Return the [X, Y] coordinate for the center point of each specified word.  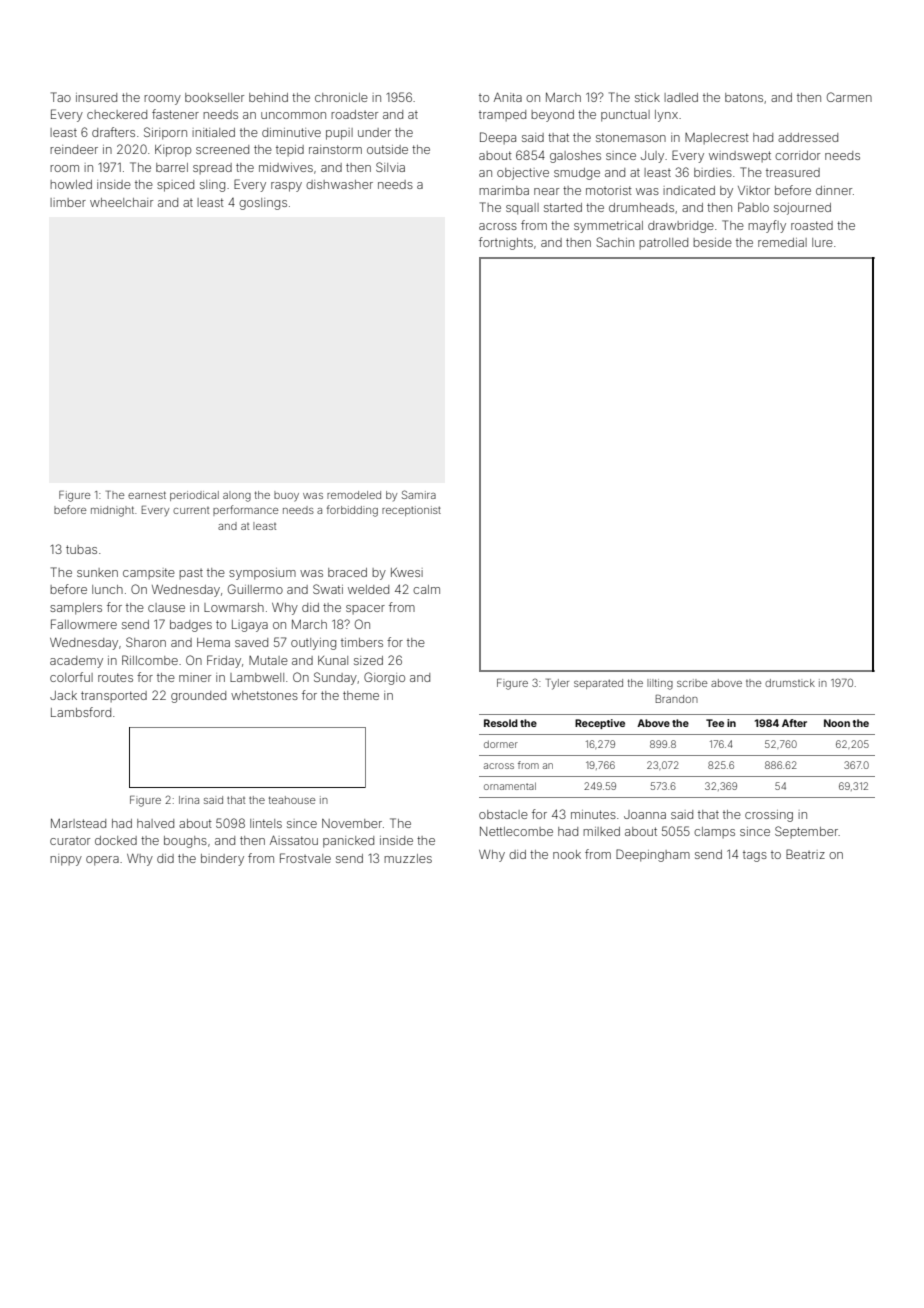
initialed [213, 132]
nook [567, 854]
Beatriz [805, 854]
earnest [147, 495]
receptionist [411, 511]
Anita [508, 97]
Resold [501, 723]
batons [744, 97]
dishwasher [339, 184]
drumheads [641, 207]
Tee [715, 723]
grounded [198, 697]
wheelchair [121, 202]
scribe [692, 683]
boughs [185, 842]
